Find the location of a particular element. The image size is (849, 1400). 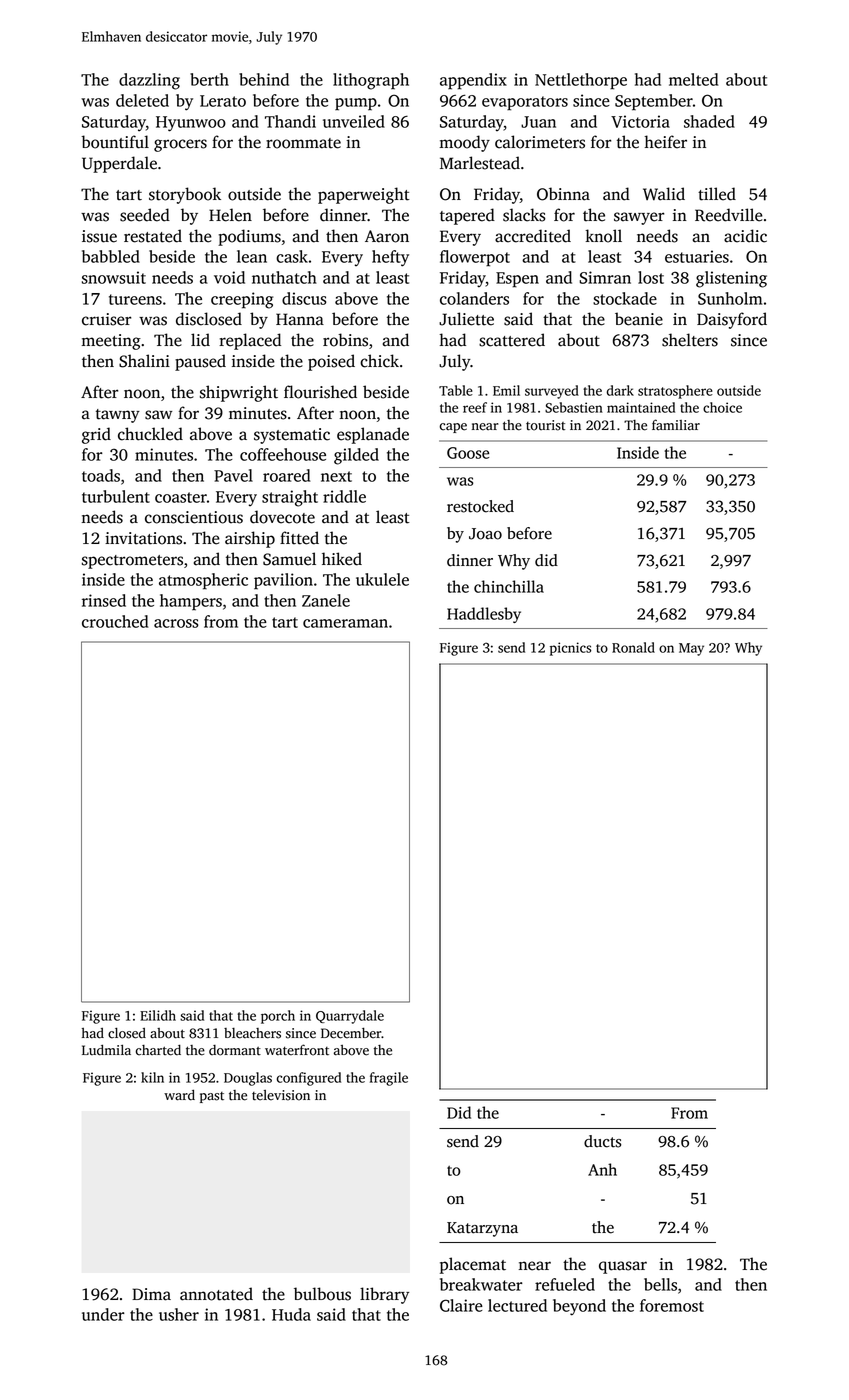

lithograph is located at coordinates (371, 81).
